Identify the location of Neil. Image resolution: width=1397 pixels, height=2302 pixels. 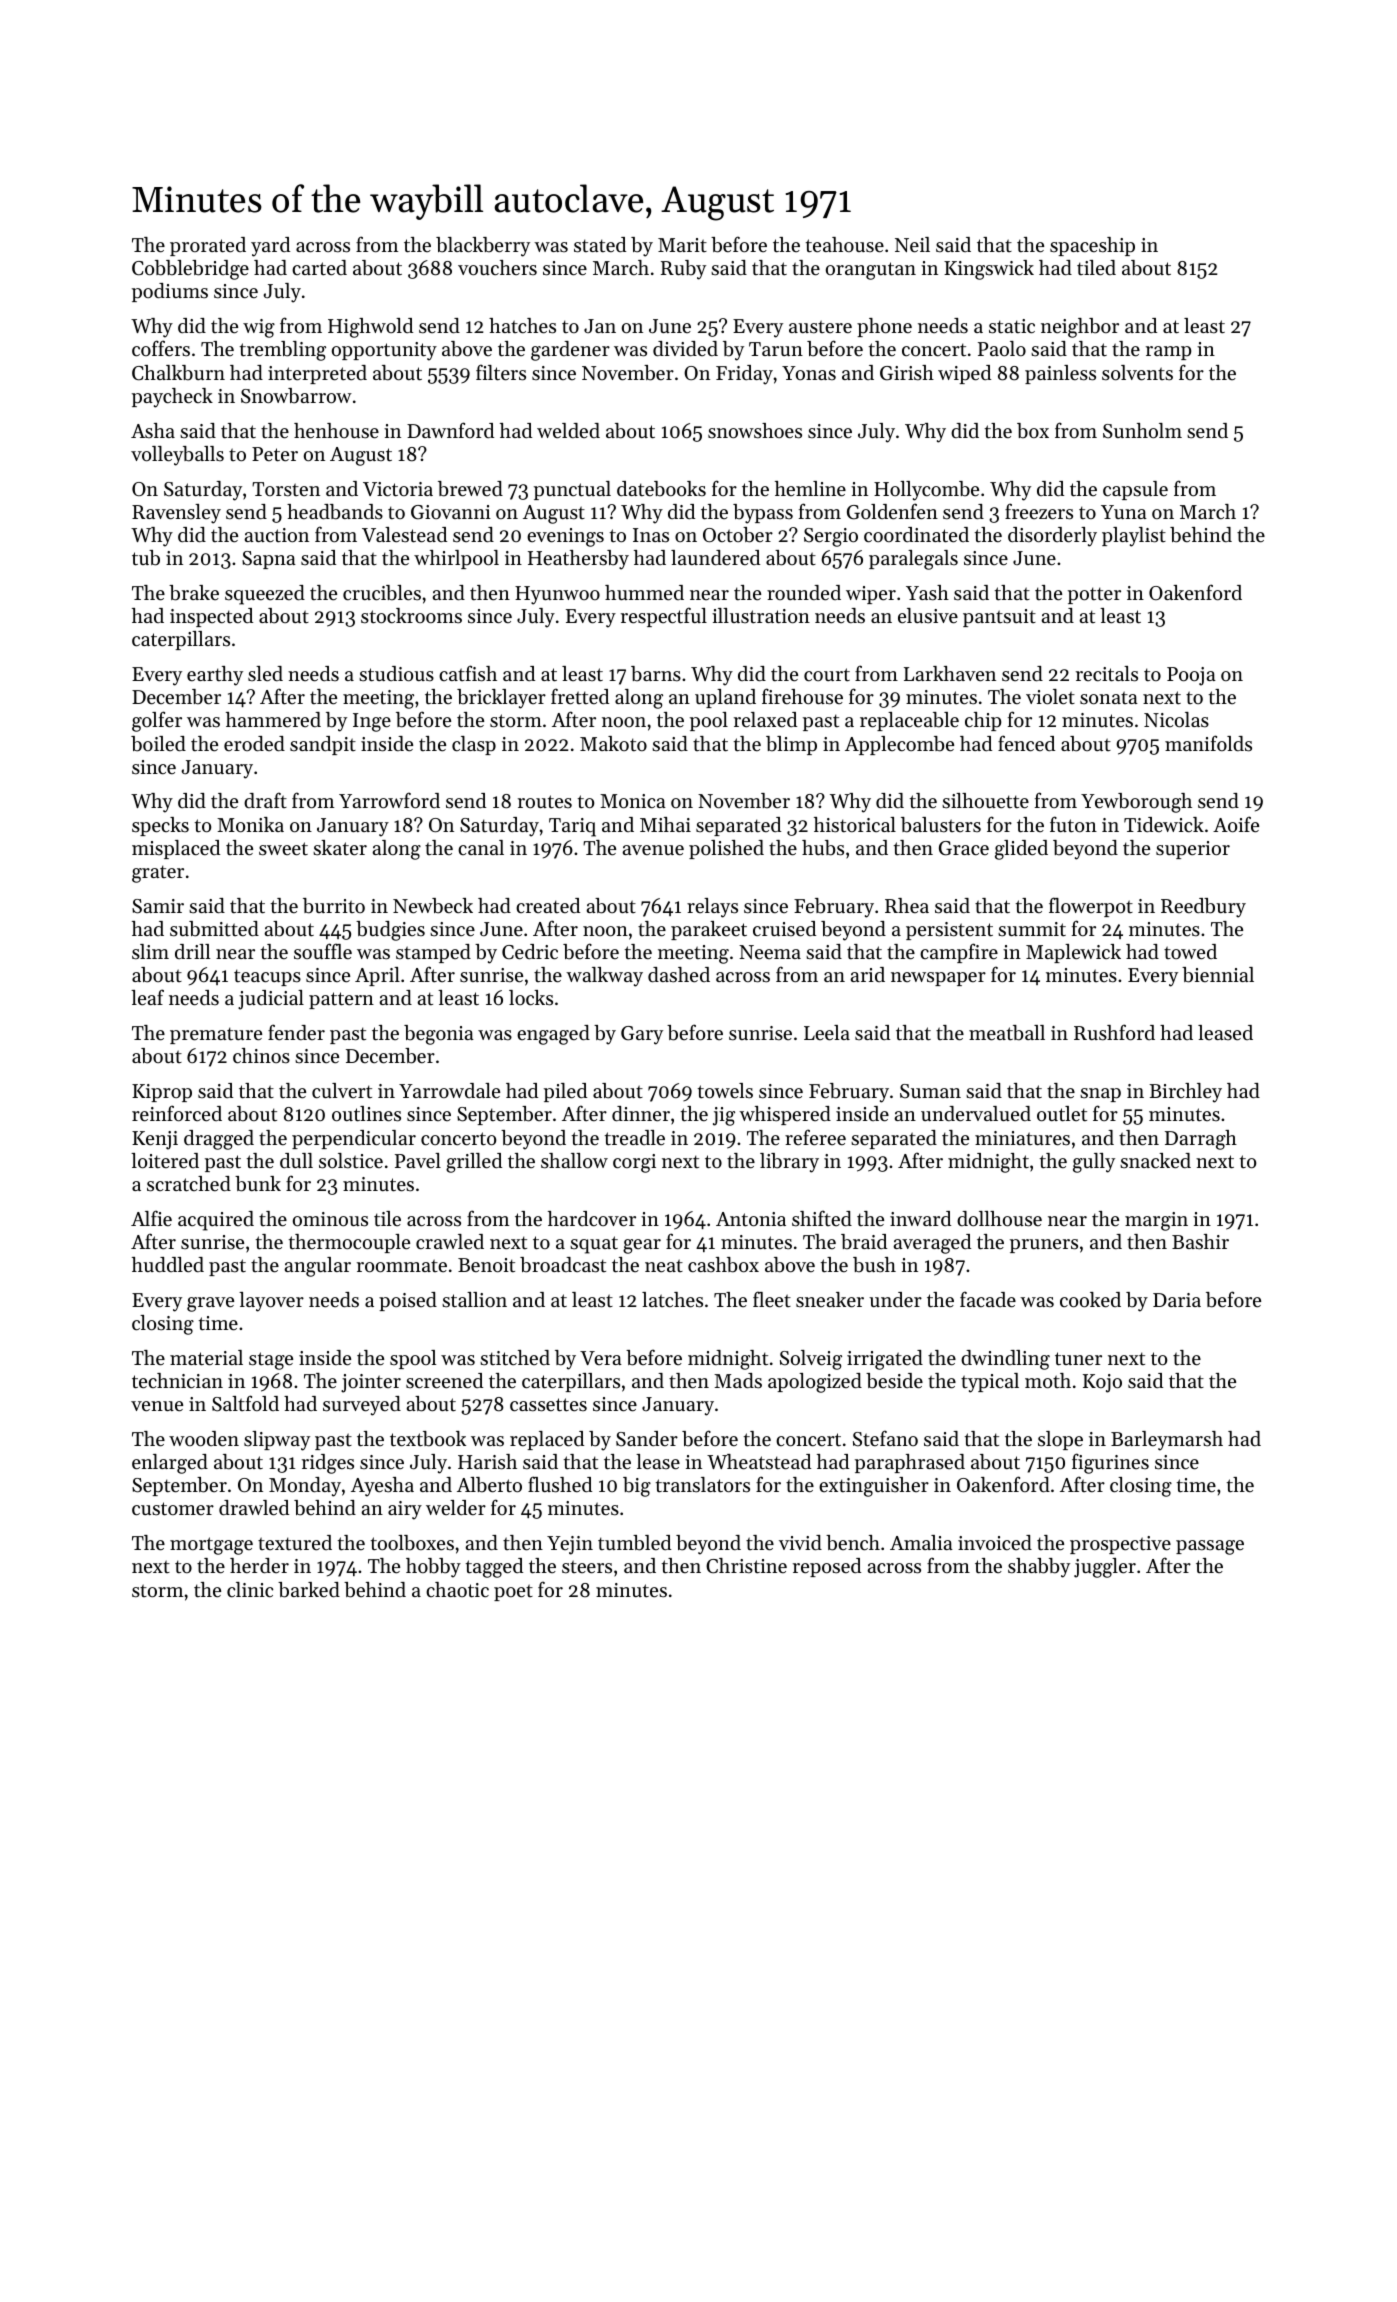
(912, 245).
